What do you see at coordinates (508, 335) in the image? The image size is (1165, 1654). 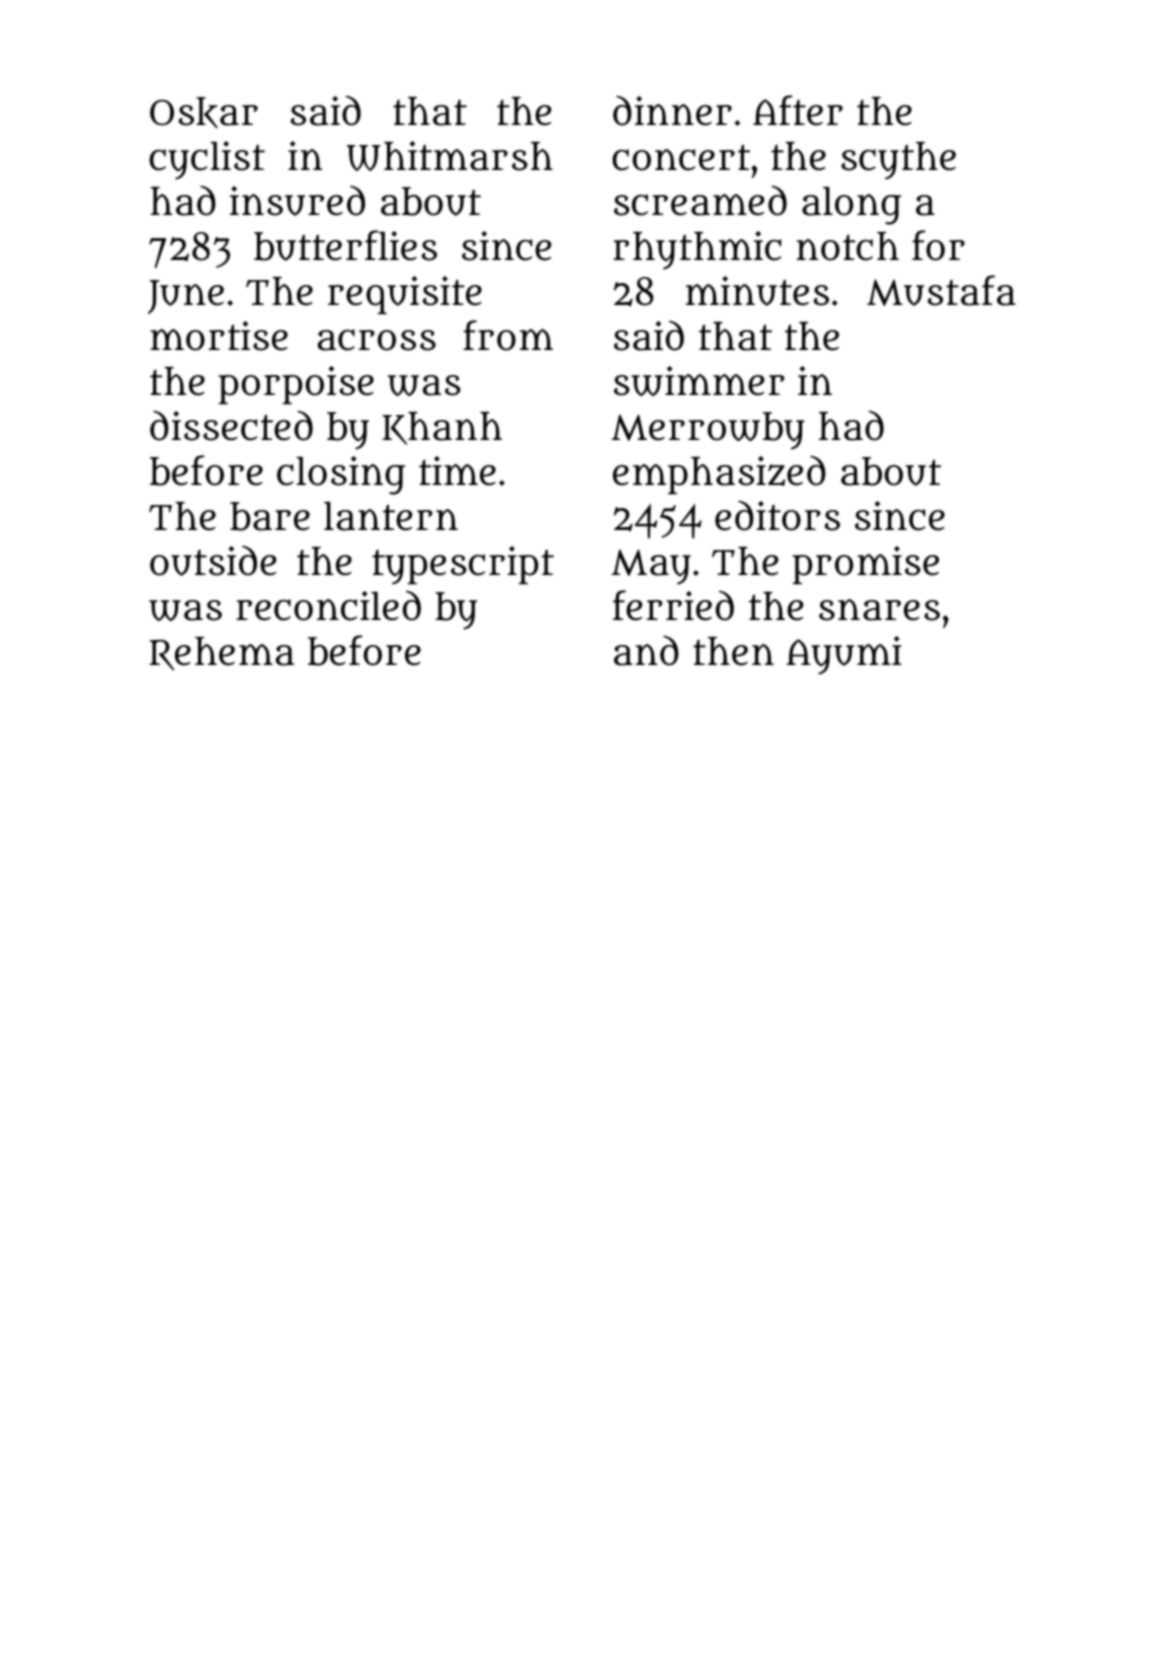 I see `from` at bounding box center [508, 335].
